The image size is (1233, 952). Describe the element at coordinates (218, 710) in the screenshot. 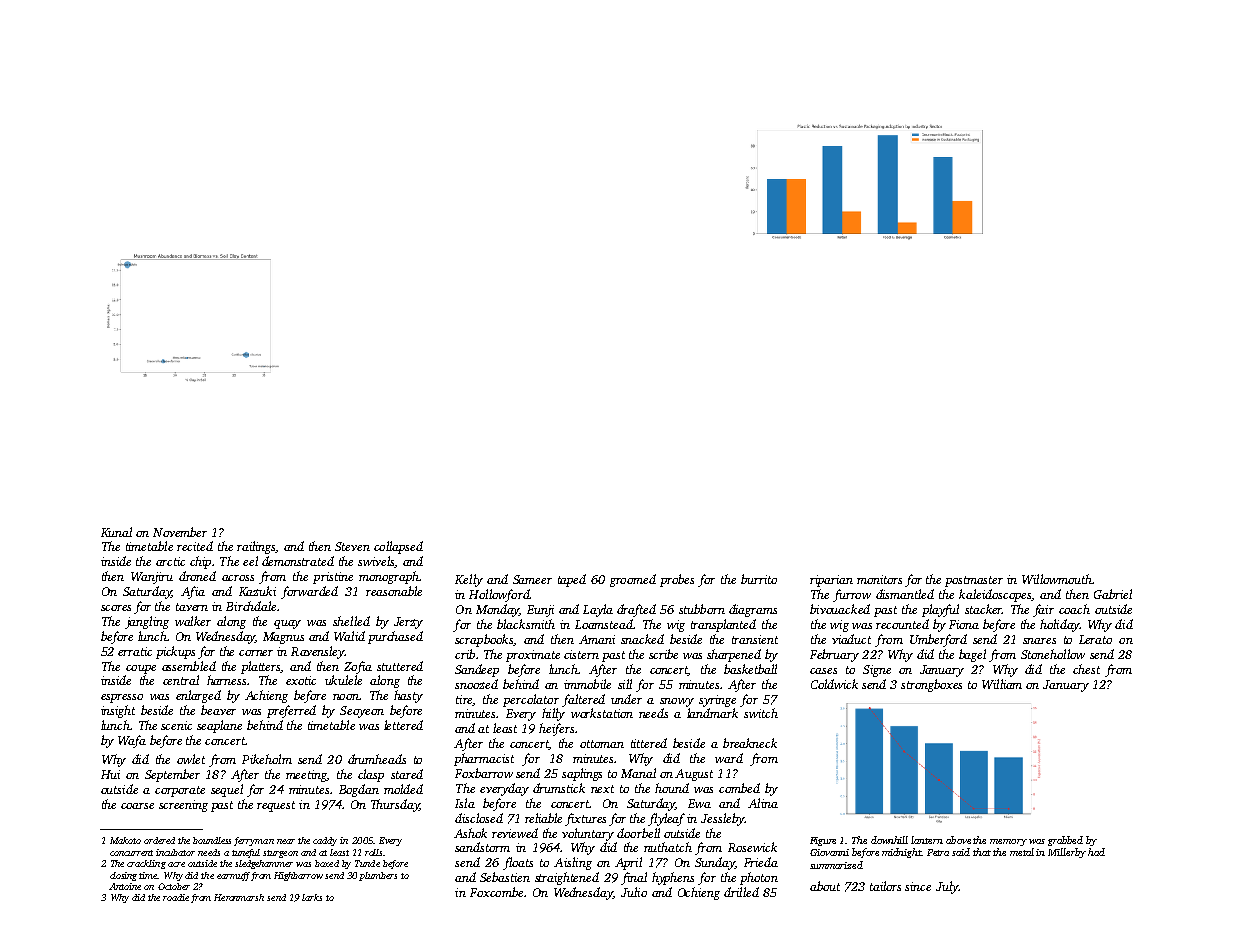

I see `beaver` at that location.
